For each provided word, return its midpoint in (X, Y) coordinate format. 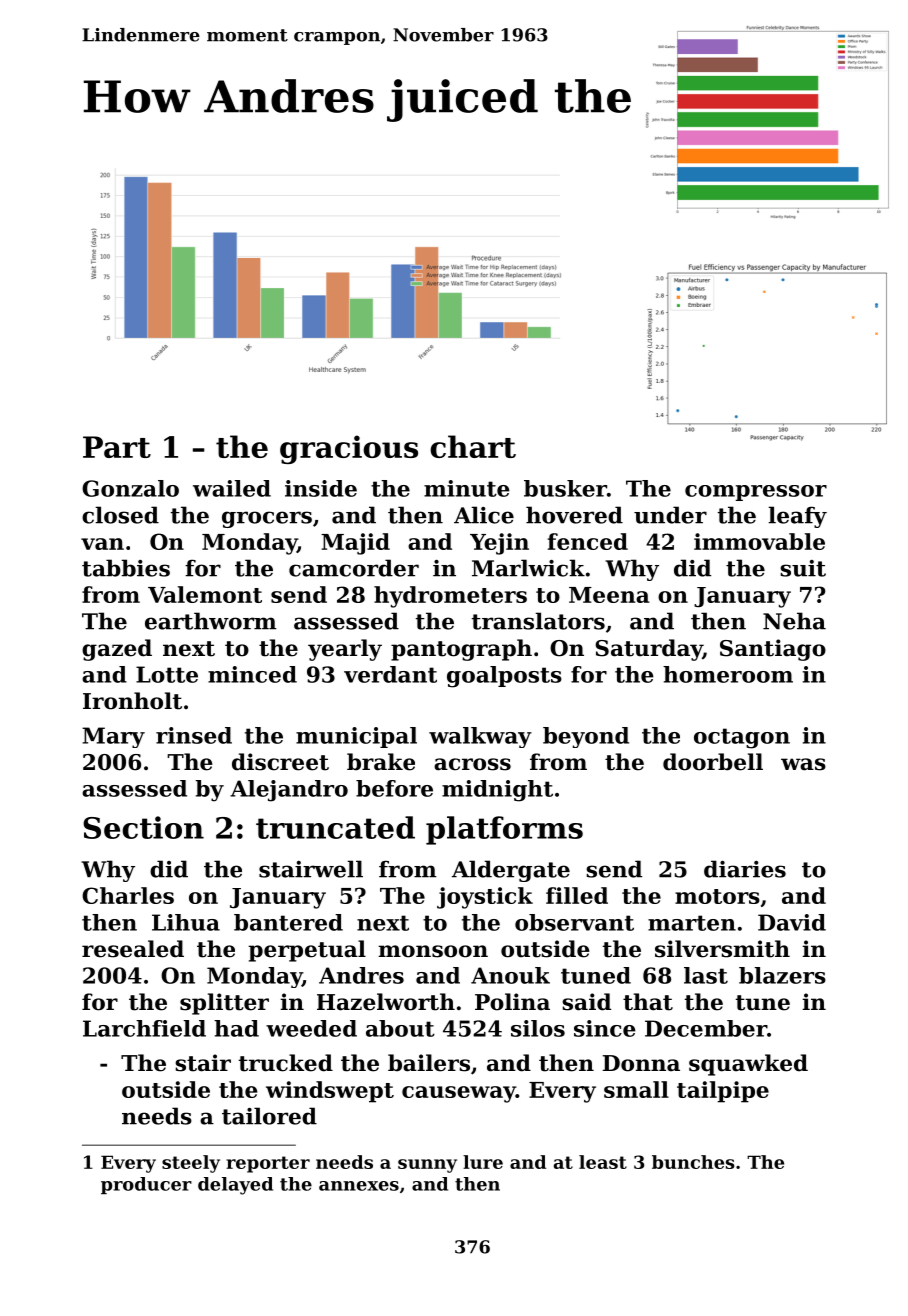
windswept (330, 1092)
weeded (311, 1028)
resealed (133, 949)
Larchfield (144, 1028)
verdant (390, 674)
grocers (267, 519)
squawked (748, 1065)
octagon (742, 738)
